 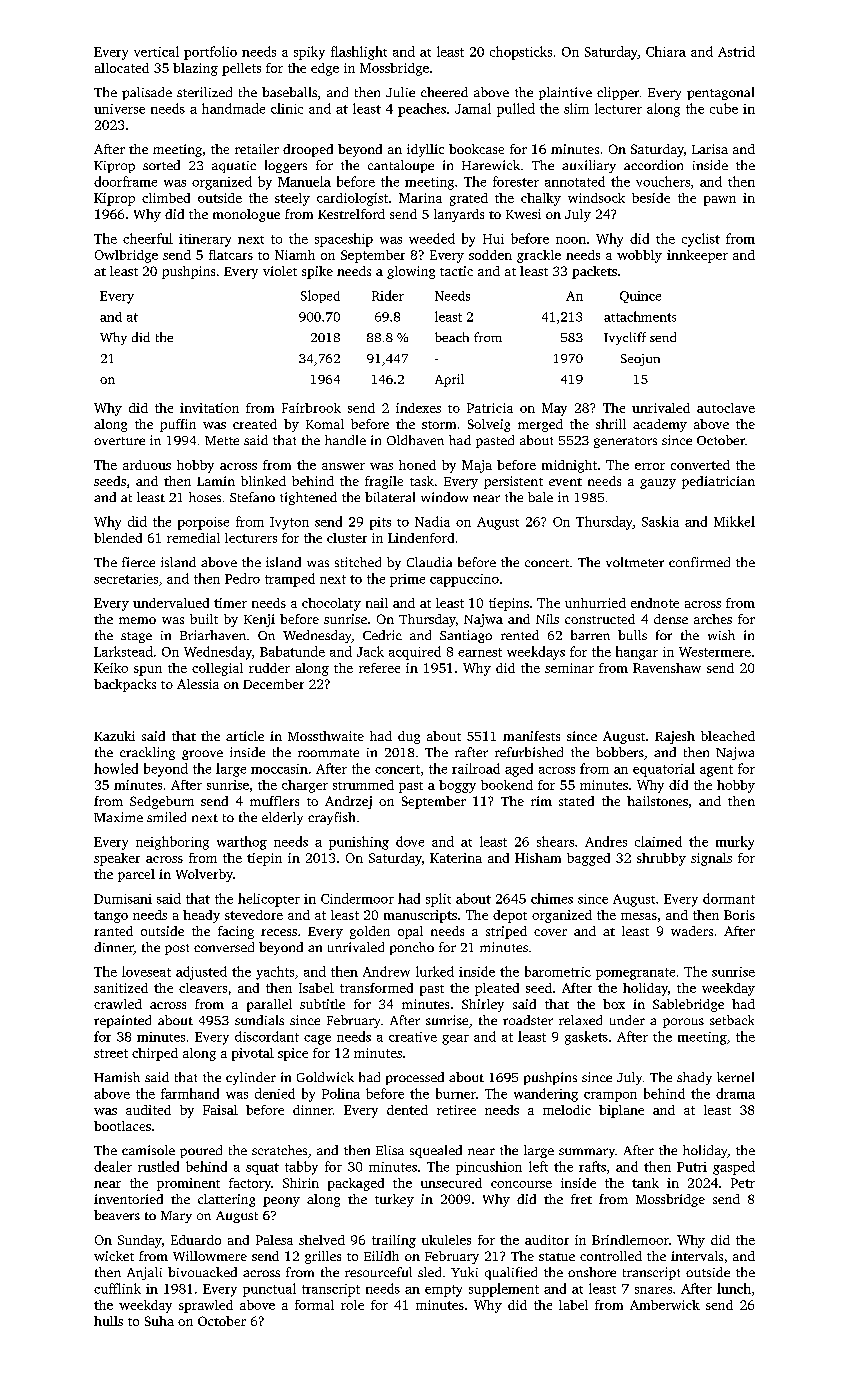 I want to click on Saskia, so click(x=660, y=521).
